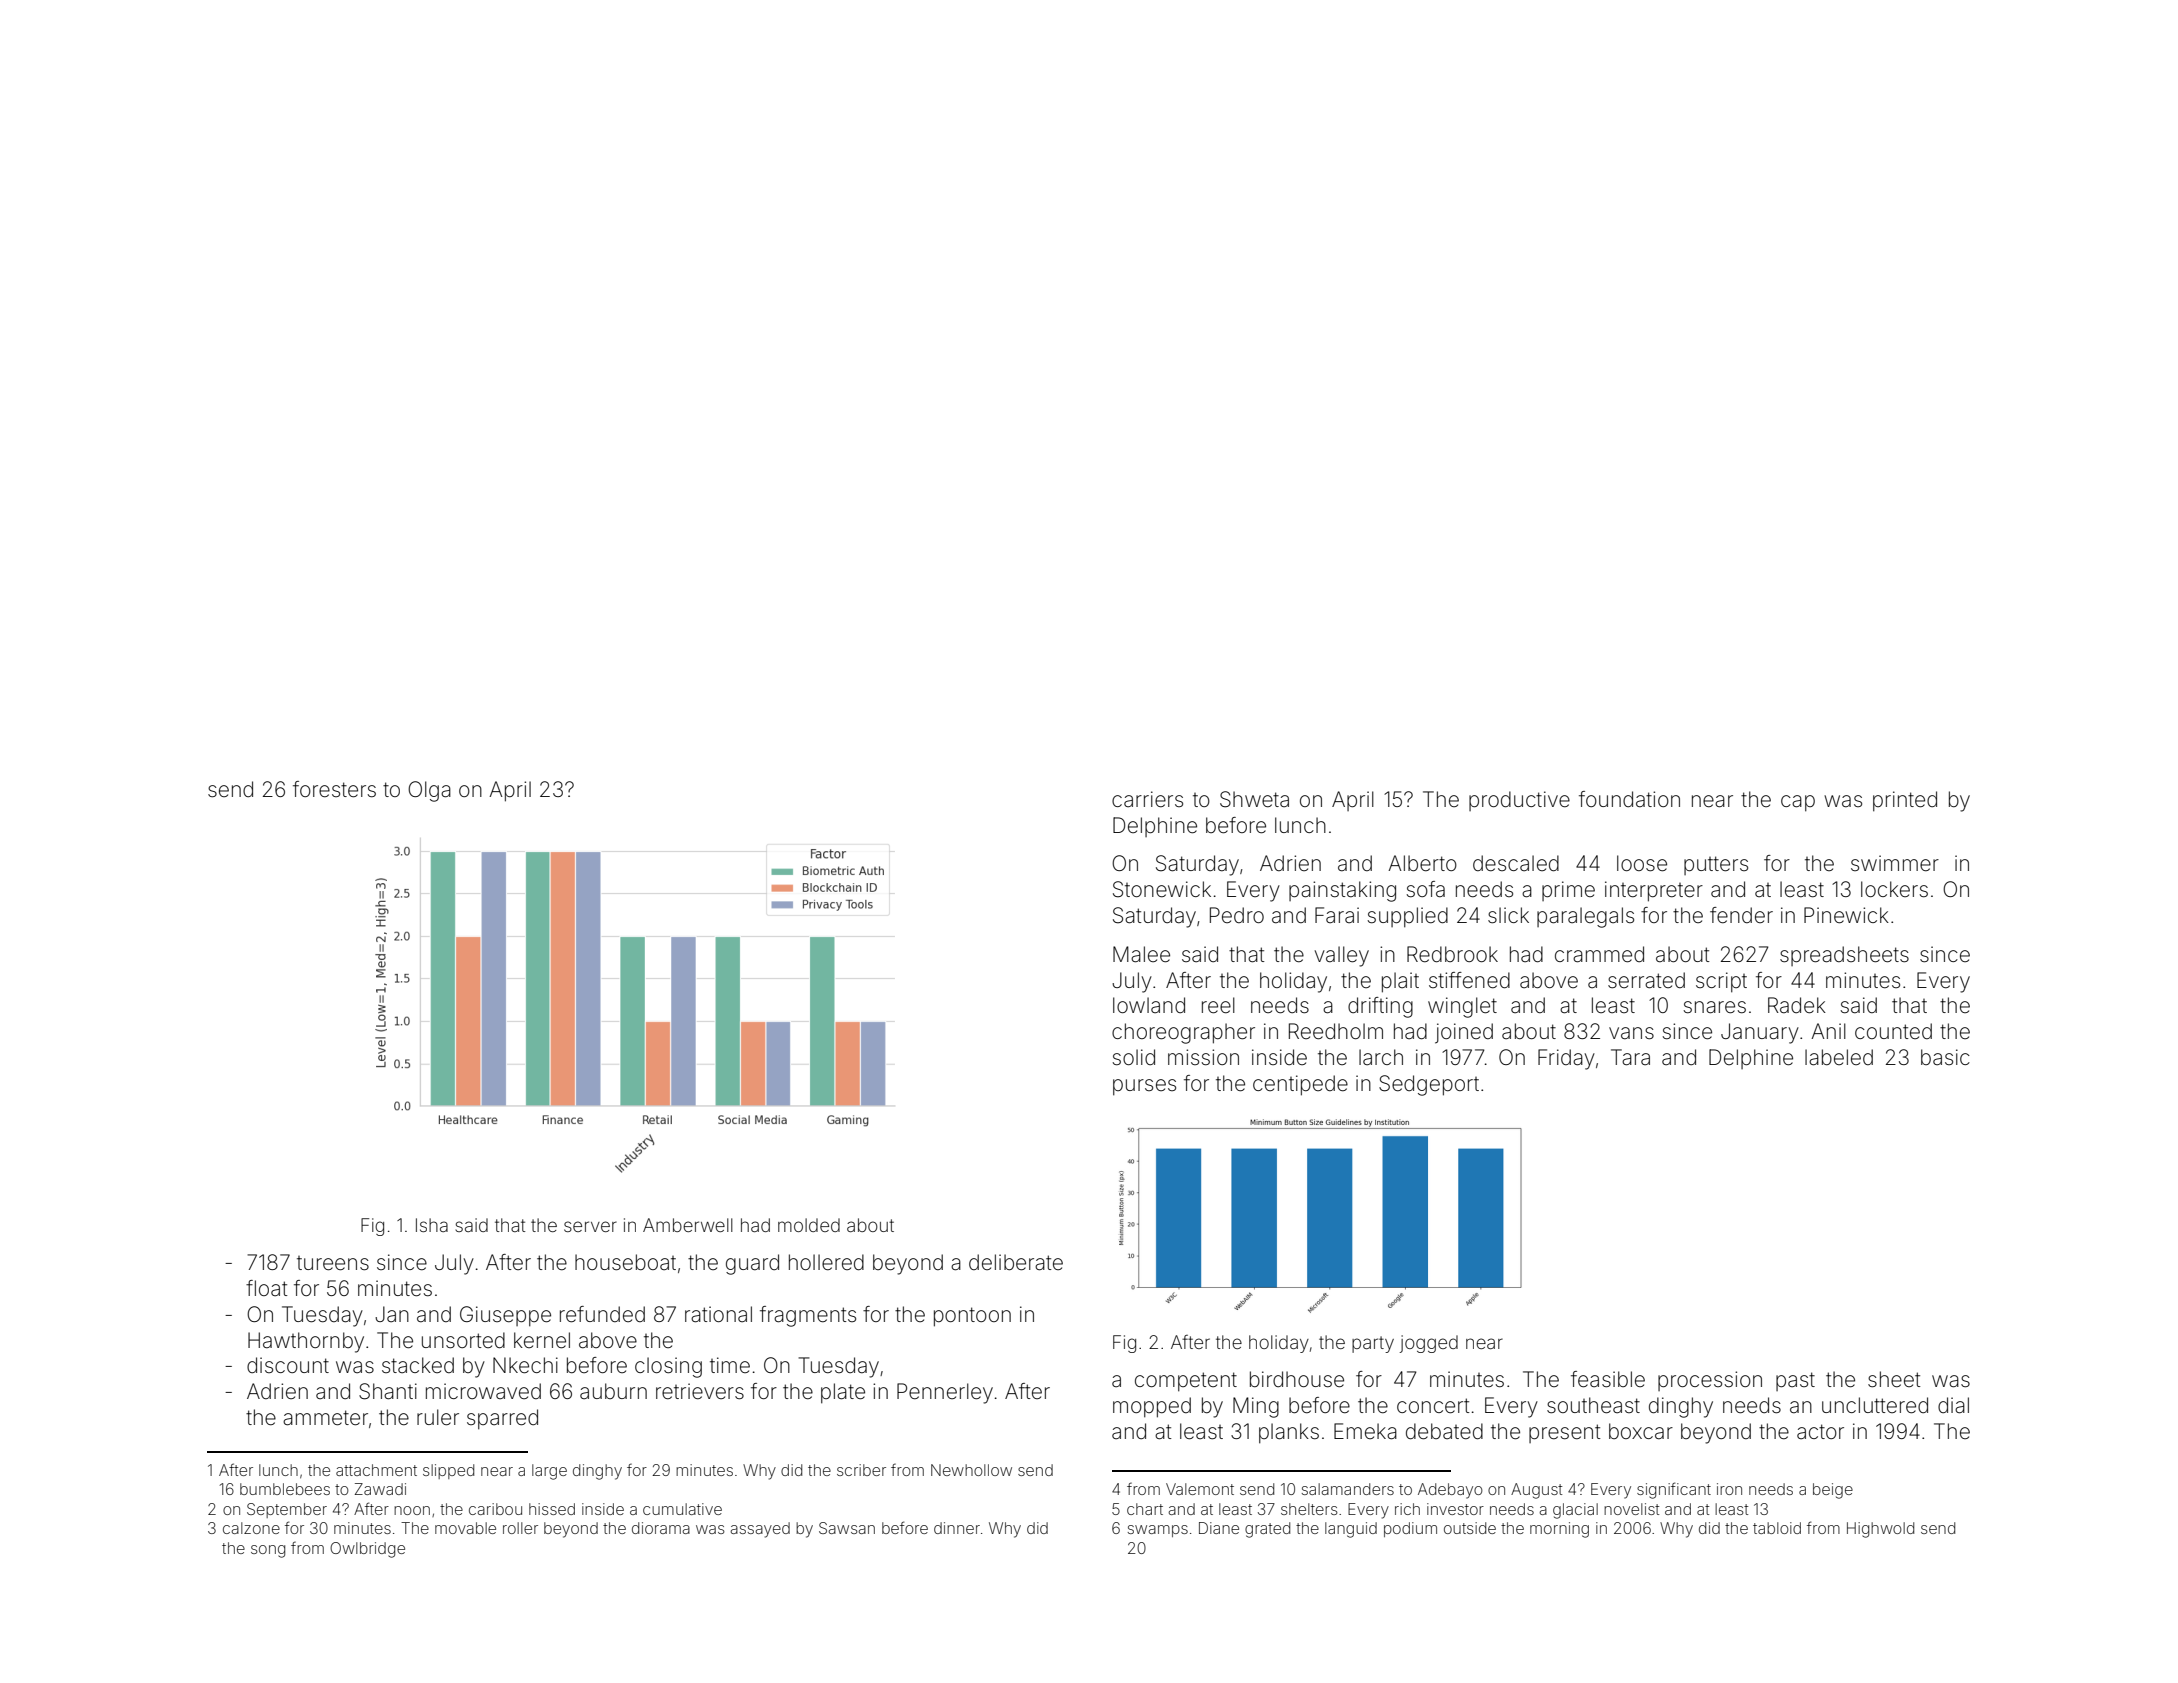 This document has height=1683, width=2178. Describe the element at coordinates (268, 1551) in the document. I see `song` at that location.
